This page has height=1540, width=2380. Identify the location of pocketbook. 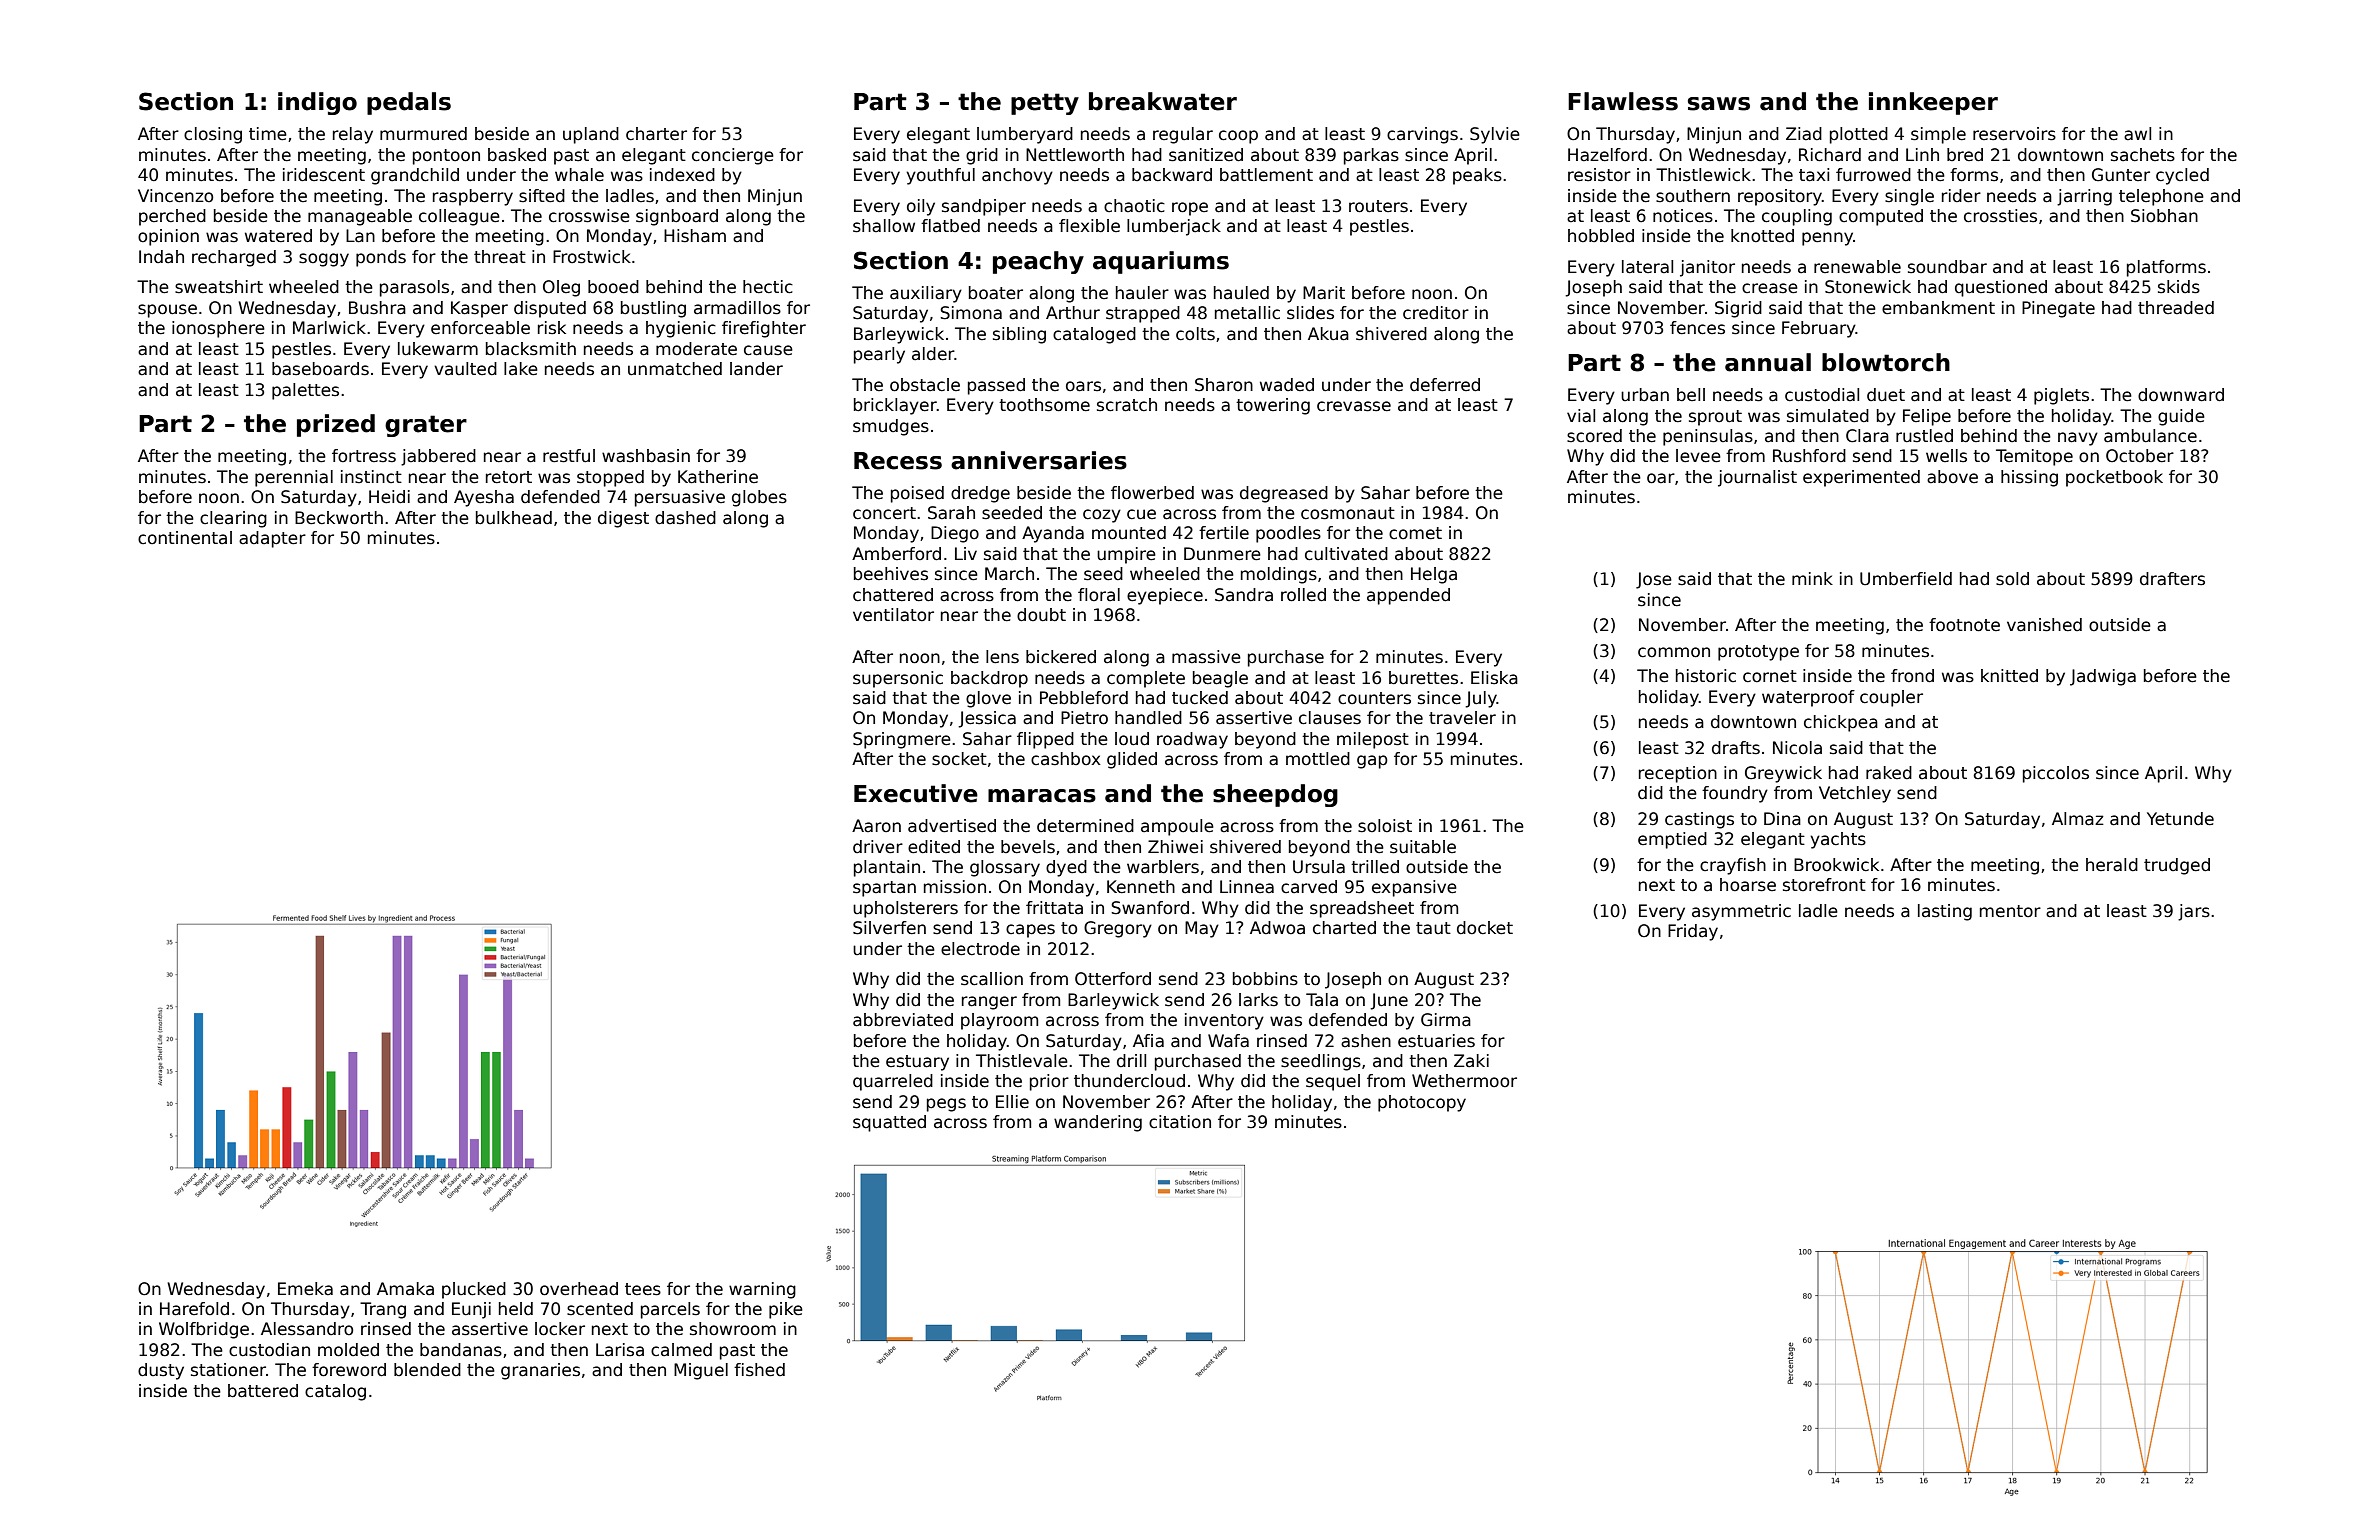
(2114, 478).
